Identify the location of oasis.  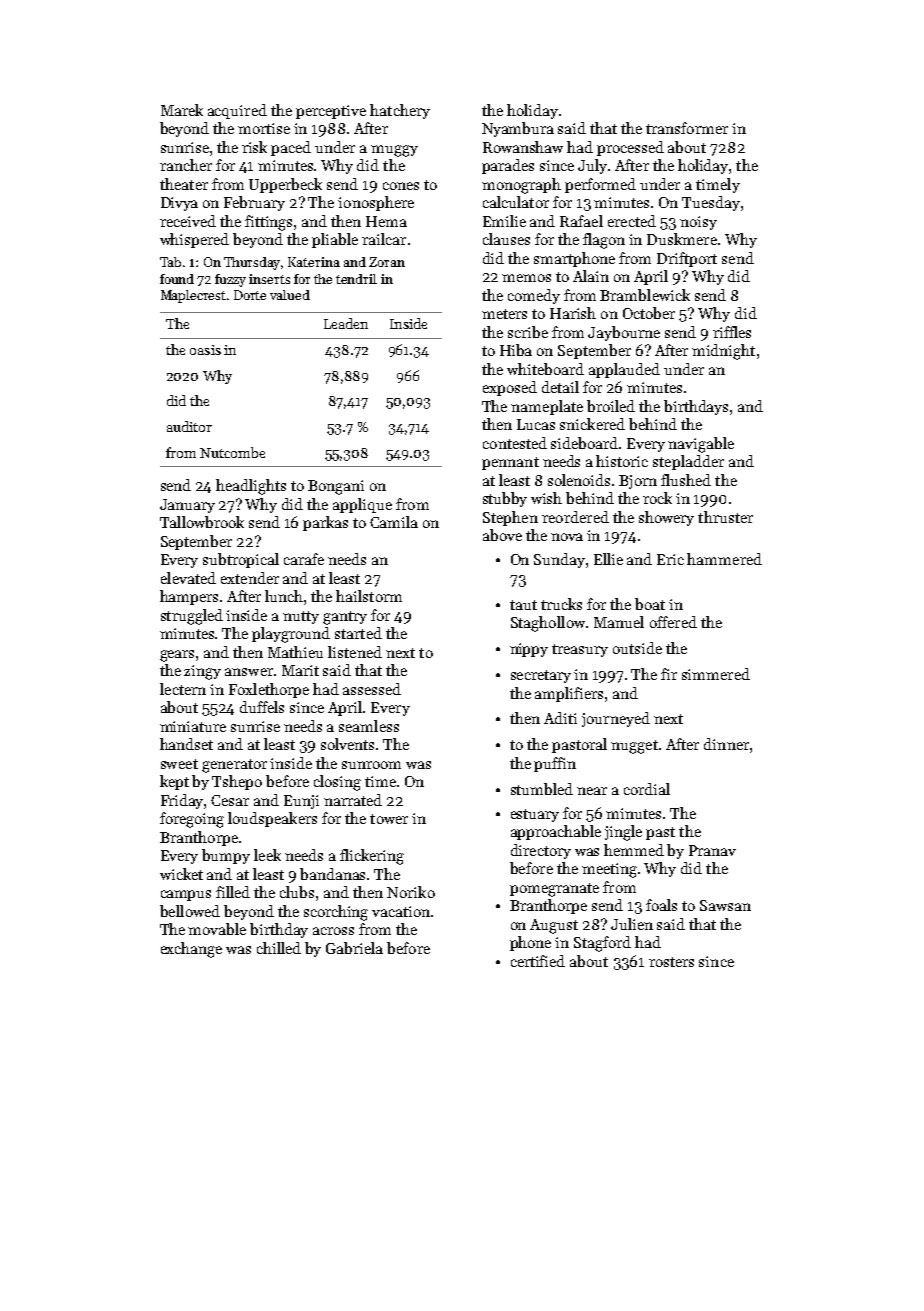
(205, 350).
